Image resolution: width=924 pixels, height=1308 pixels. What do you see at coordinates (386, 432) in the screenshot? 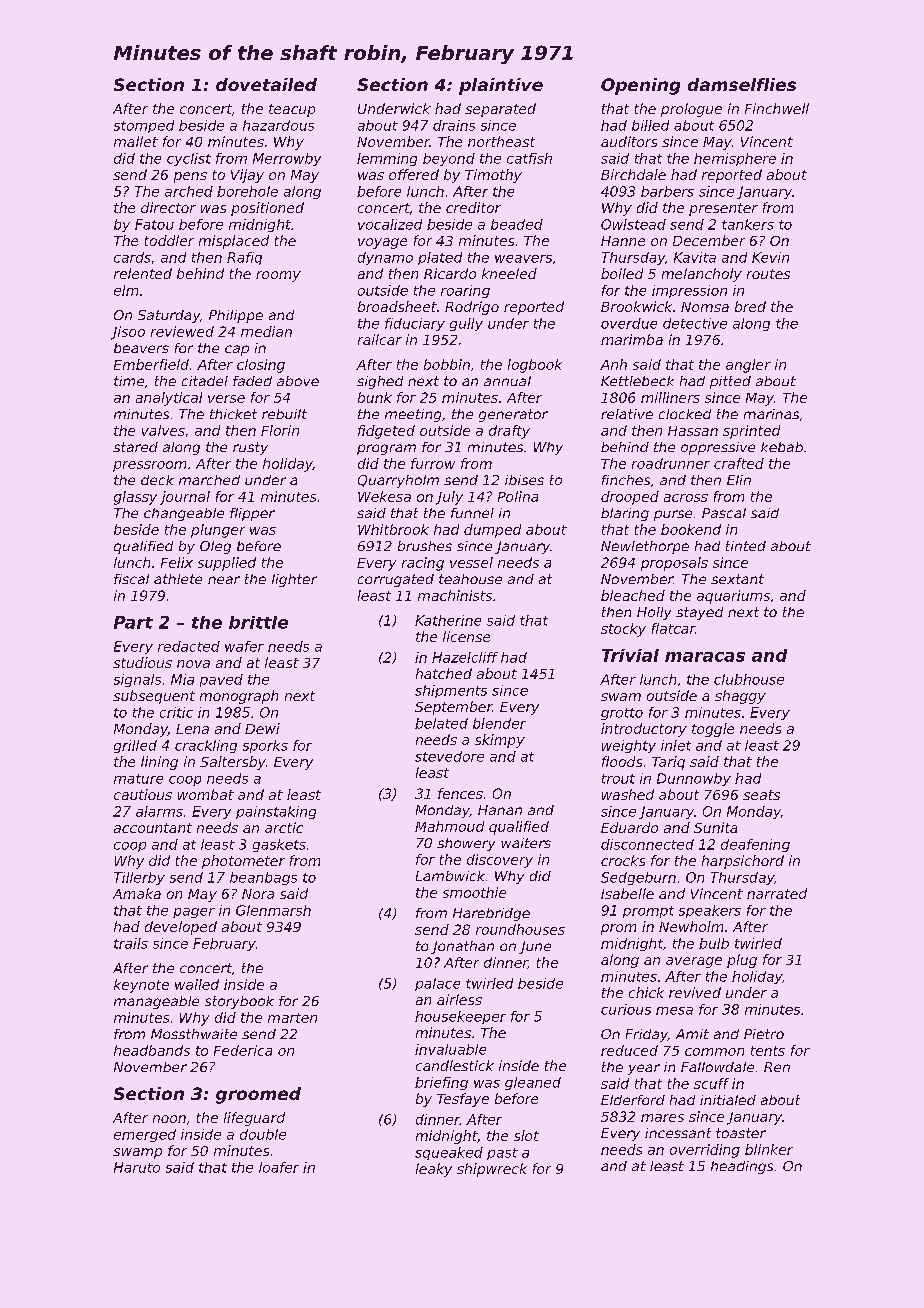
I see `fidgeted` at bounding box center [386, 432].
